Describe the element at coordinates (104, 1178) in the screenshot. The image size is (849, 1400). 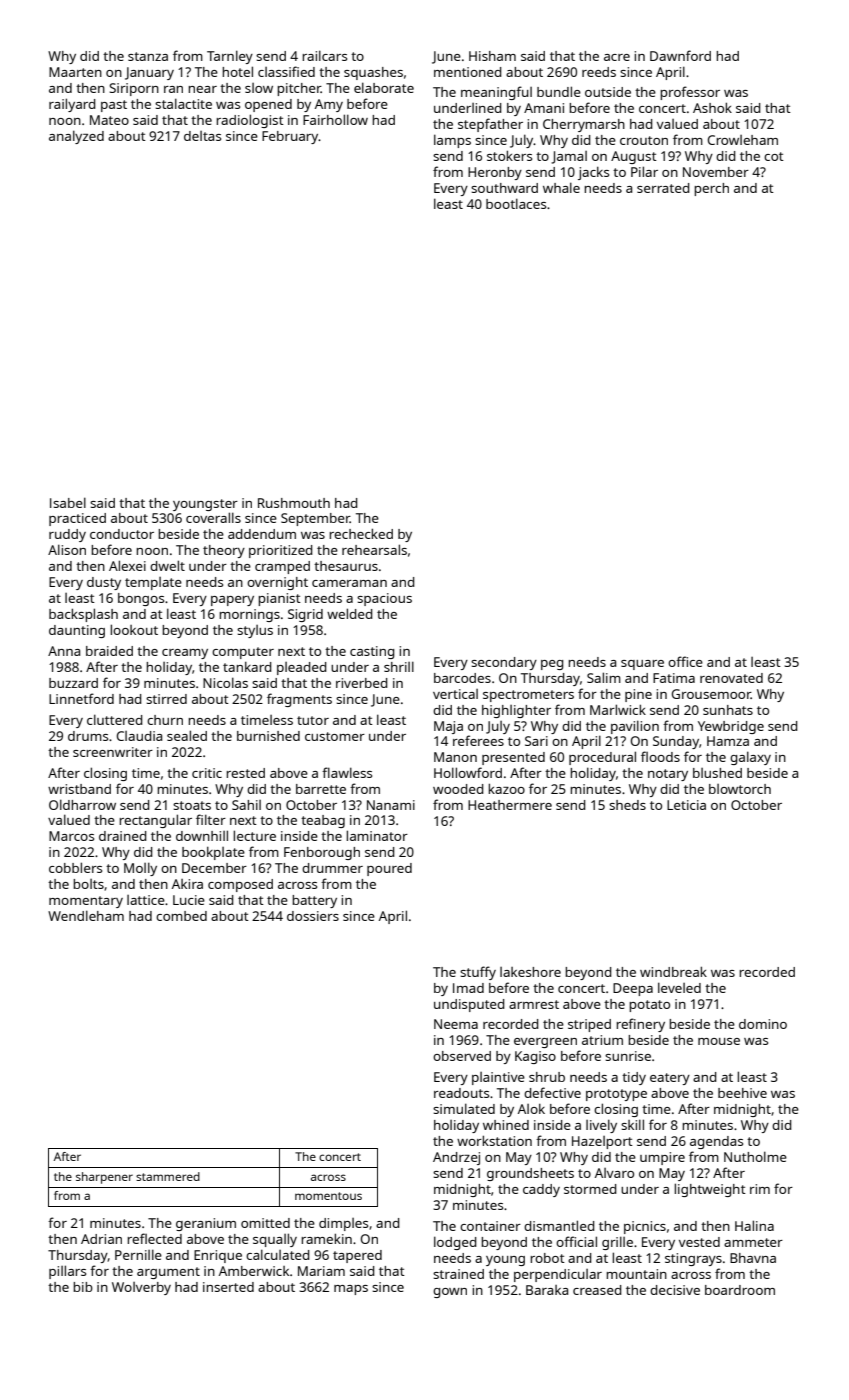
I see `sharpener` at that location.
